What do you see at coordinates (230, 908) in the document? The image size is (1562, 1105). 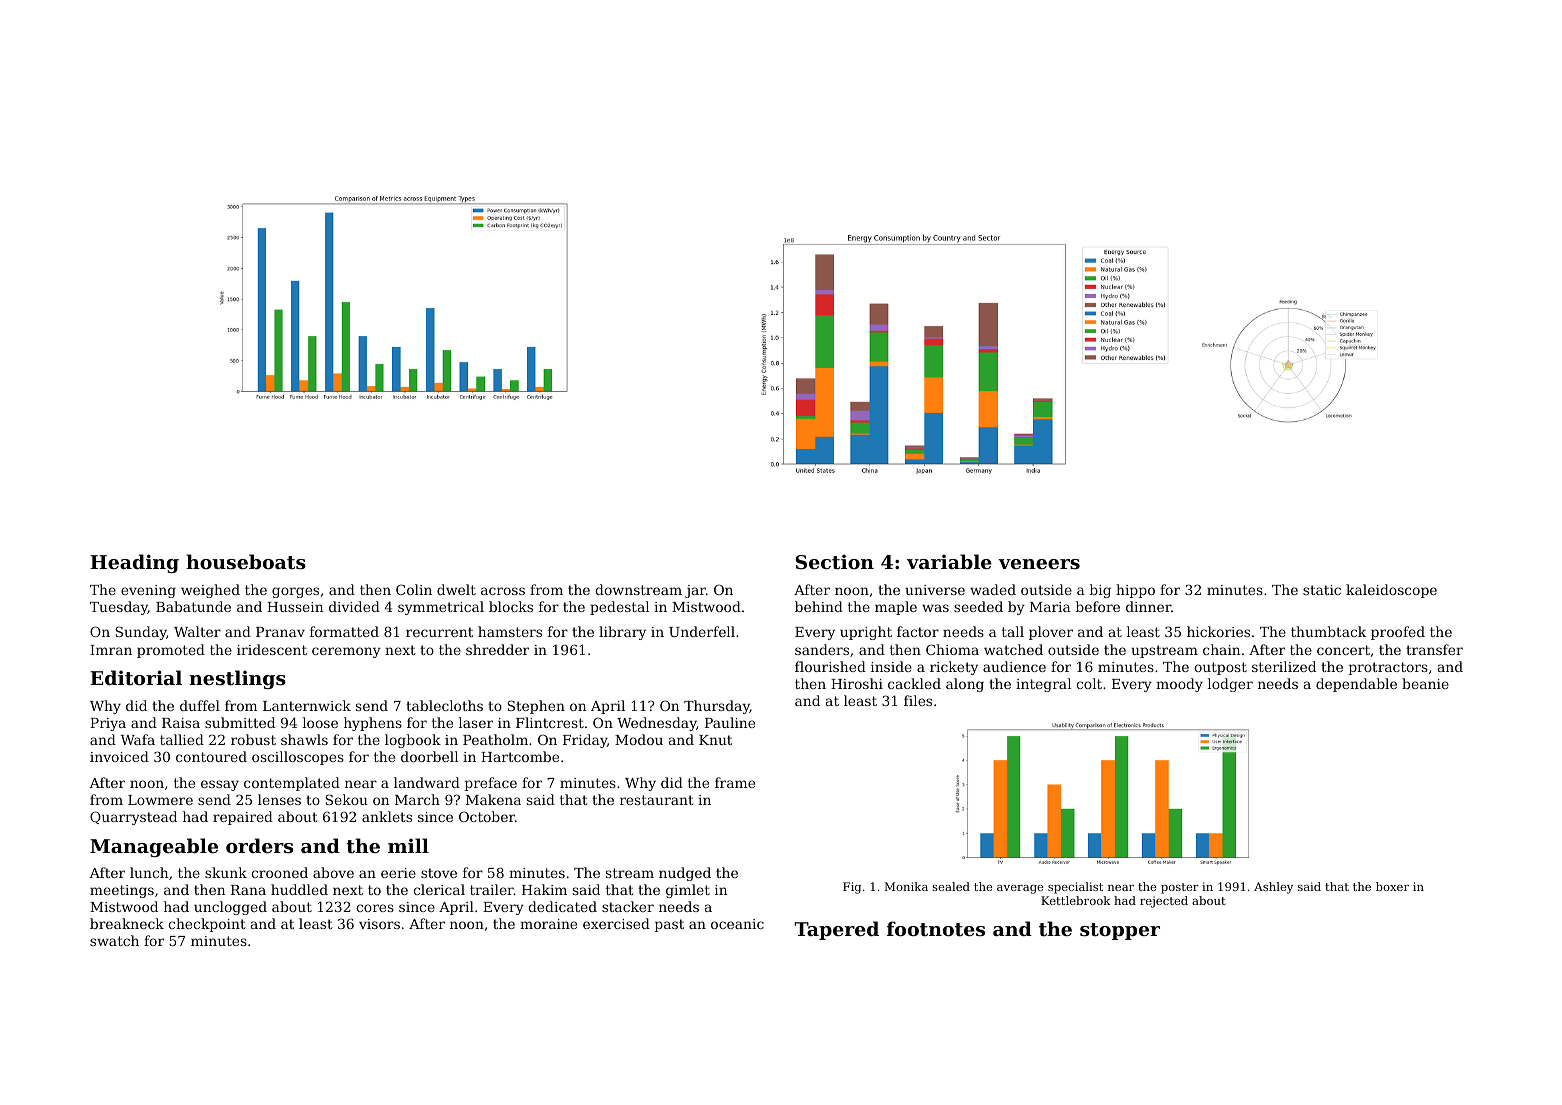 I see `unclogged` at bounding box center [230, 908].
